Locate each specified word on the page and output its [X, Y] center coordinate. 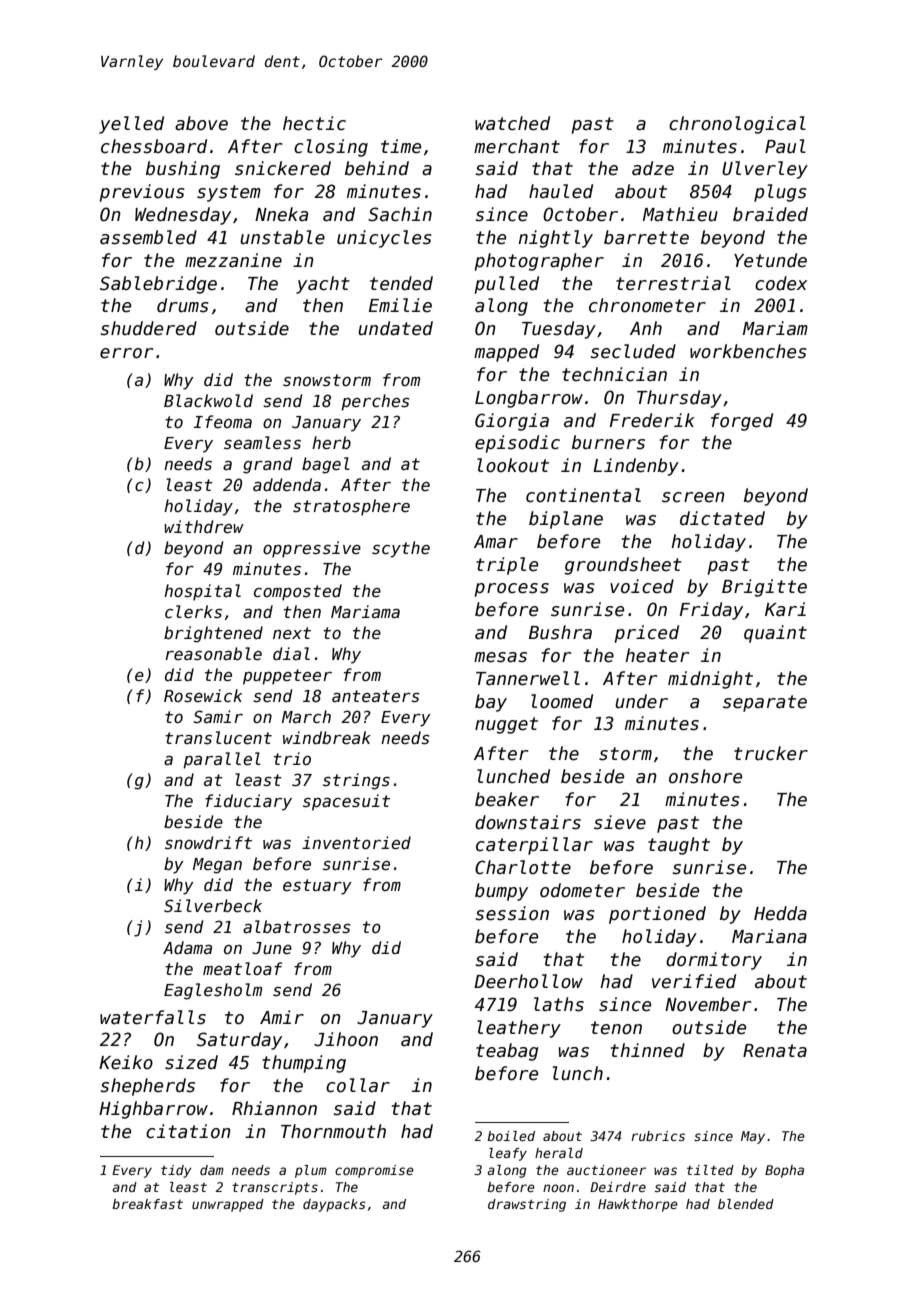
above [201, 123]
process [512, 590]
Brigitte [764, 588]
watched [512, 123]
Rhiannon [274, 1108]
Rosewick [203, 696]
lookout [513, 465]
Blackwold [208, 400]
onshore [705, 776]
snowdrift [208, 842]
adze [653, 168]
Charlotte [523, 867]
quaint [775, 634]
